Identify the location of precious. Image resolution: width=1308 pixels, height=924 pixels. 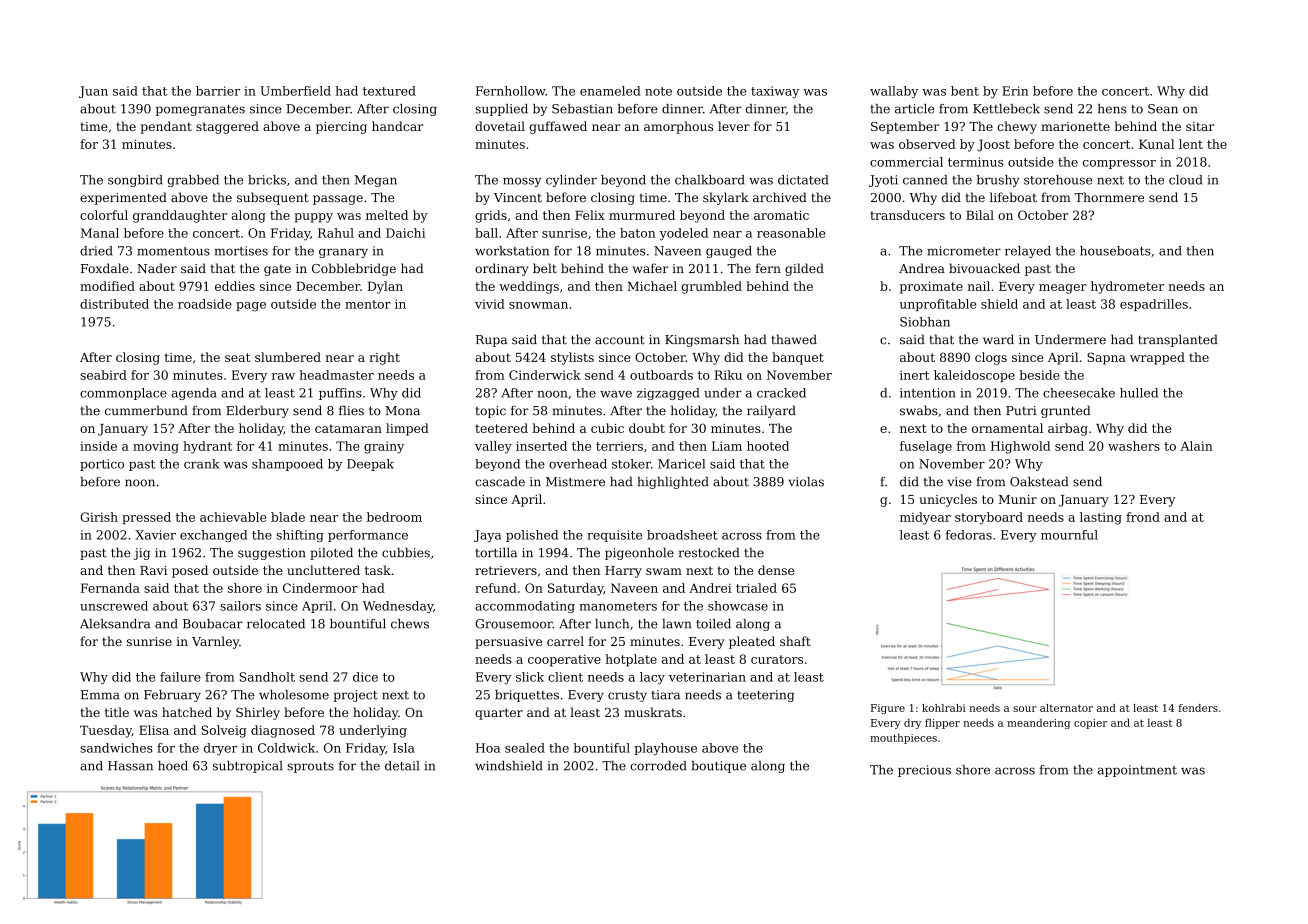
(924, 771).
